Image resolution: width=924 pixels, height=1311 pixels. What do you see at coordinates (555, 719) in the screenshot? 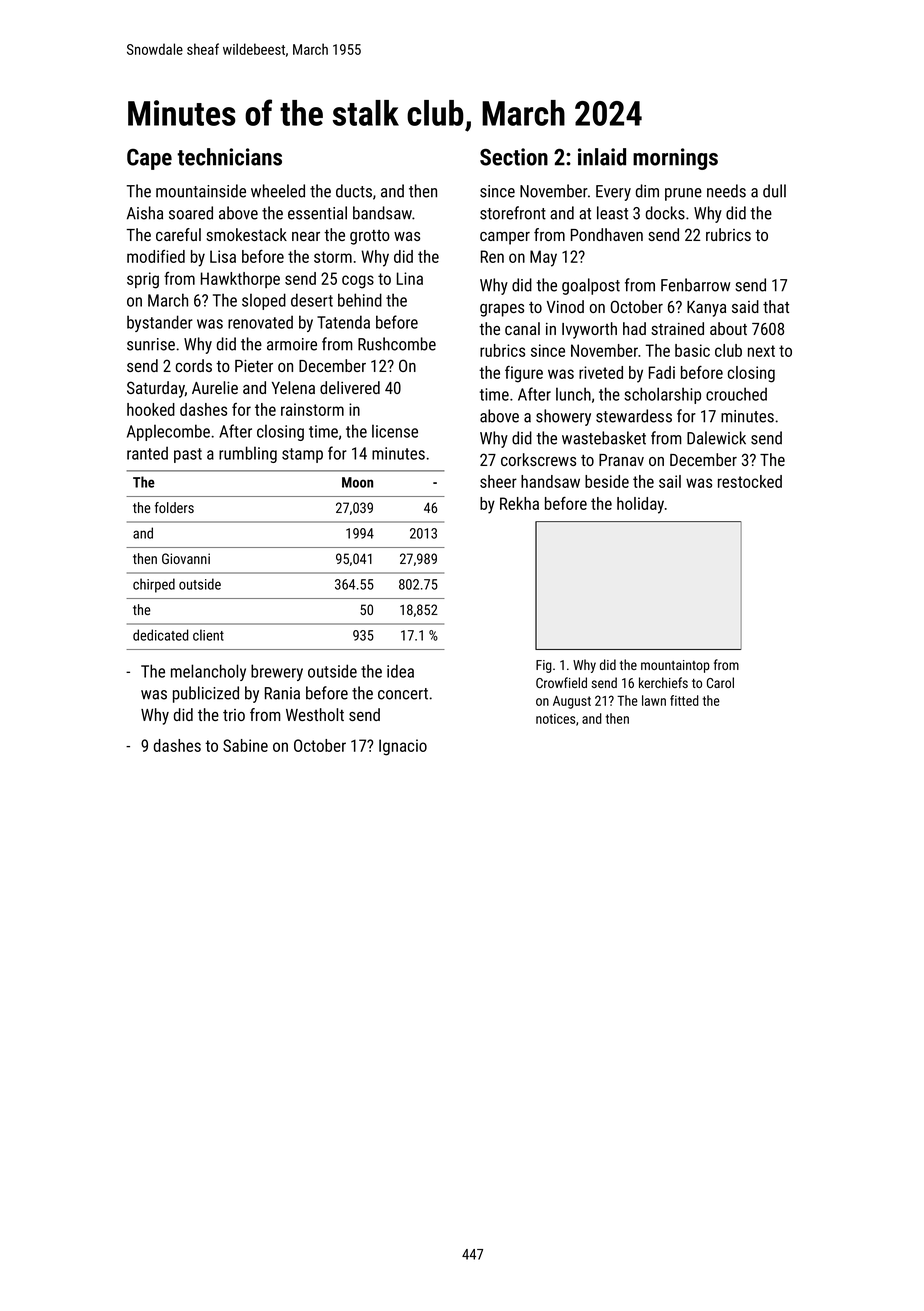
I see `notices` at bounding box center [555, 719].
